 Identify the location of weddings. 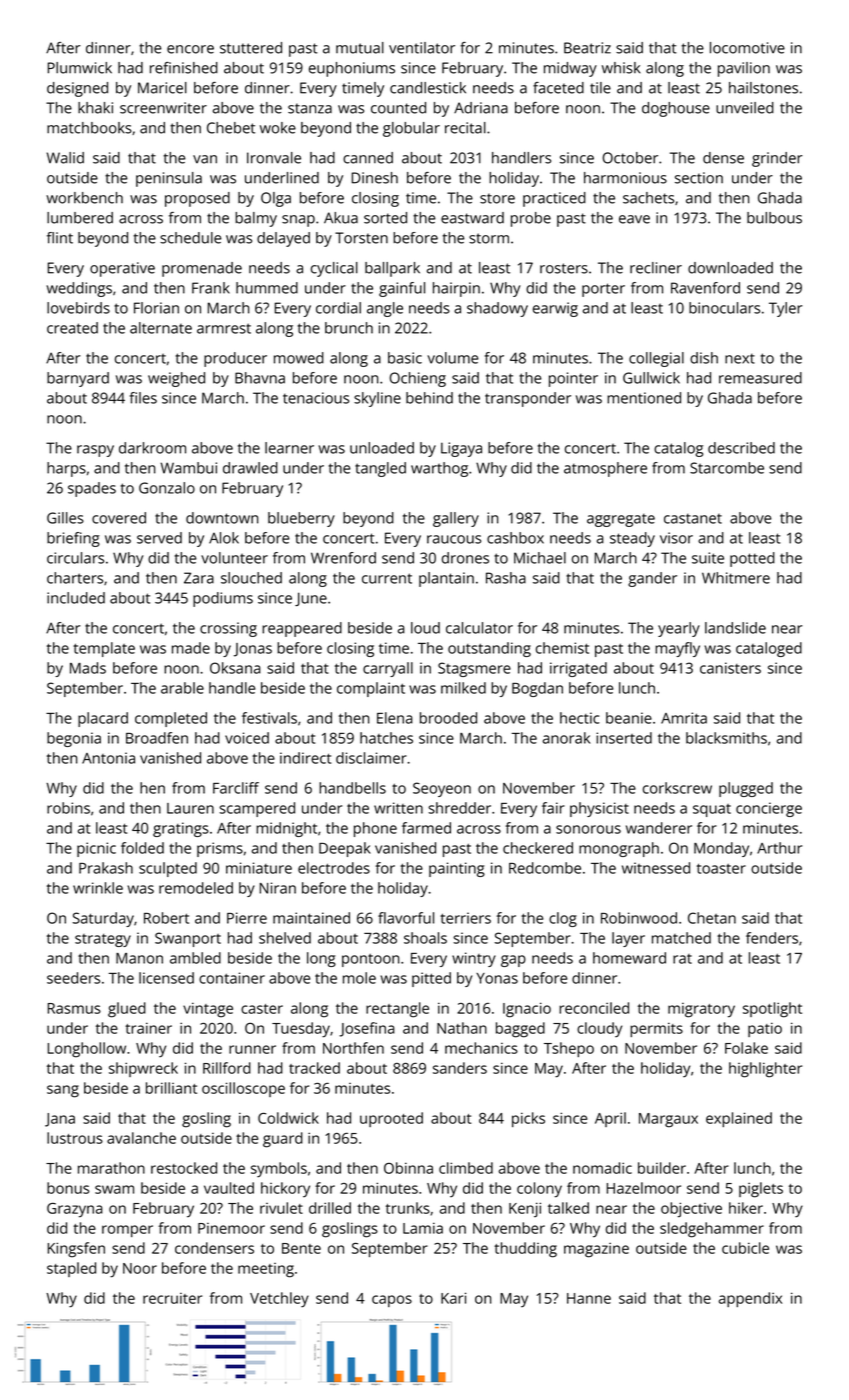
(79, 289).
